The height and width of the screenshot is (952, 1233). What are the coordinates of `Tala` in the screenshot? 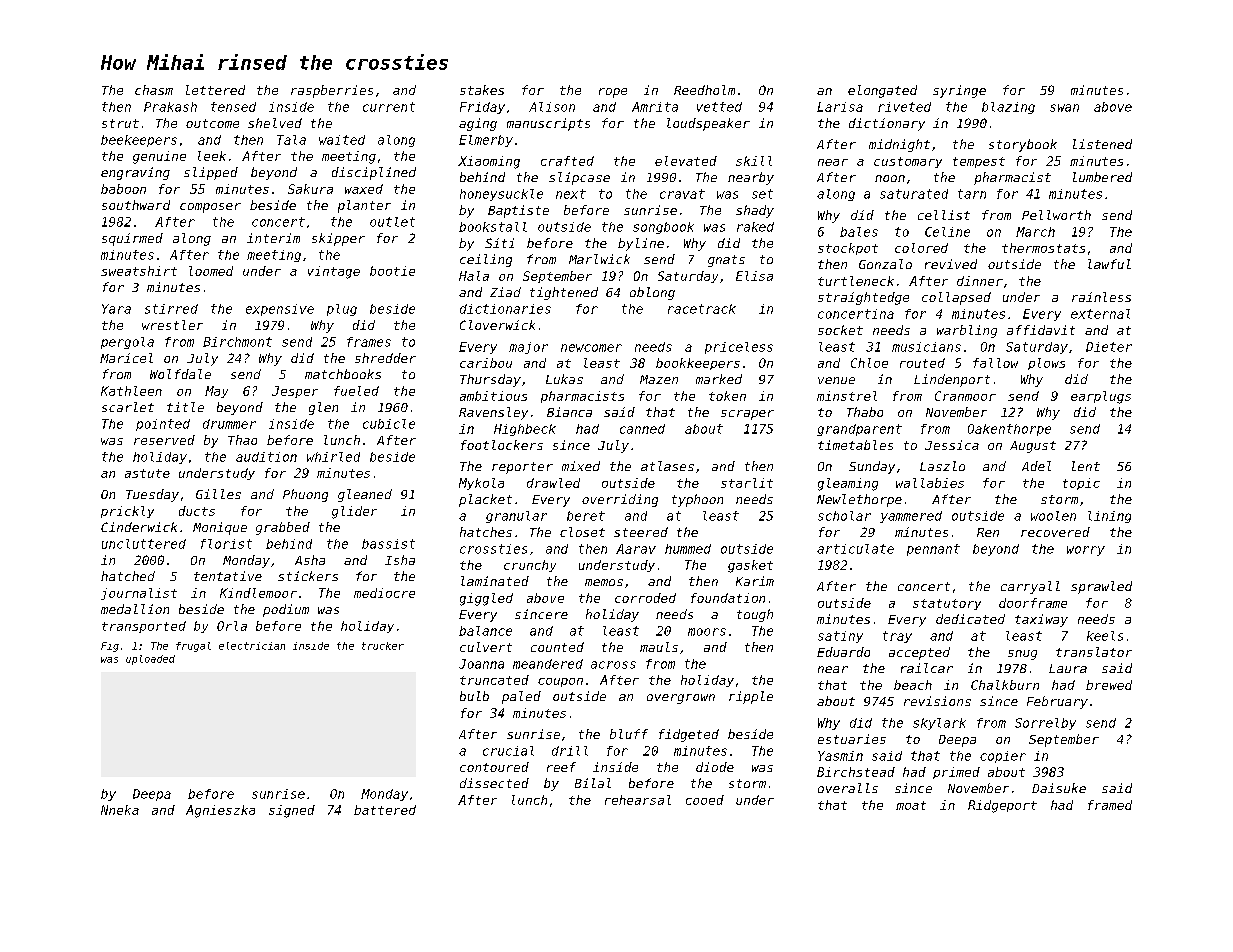 It's located at (291, 140).
